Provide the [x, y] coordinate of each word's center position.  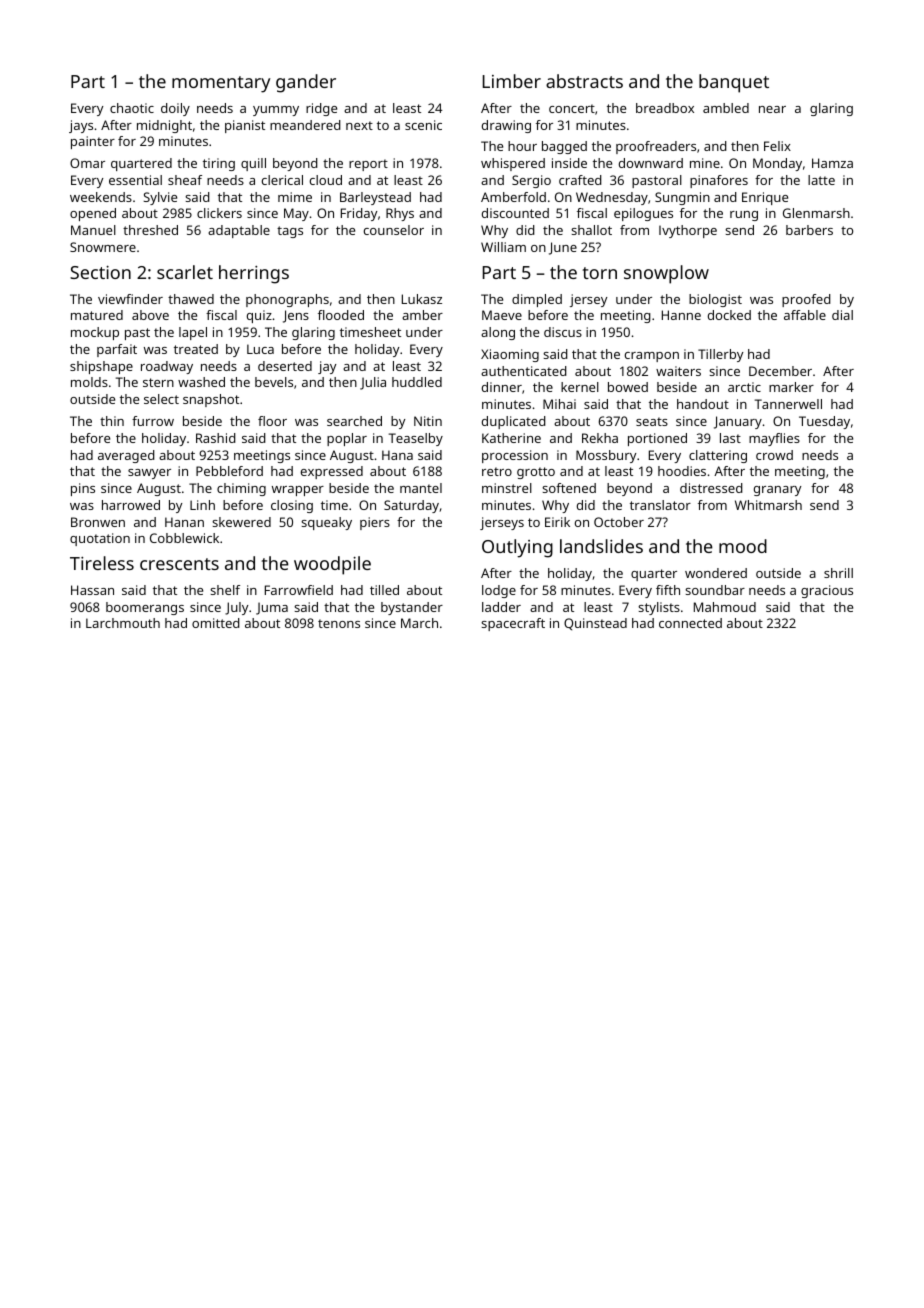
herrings [254, 274]
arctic [744, 387]
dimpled [537, 300]
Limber [512, 81]
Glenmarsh [816, 213]
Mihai [559, 404]
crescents [179, 564]
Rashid [216, 438]
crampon [652, 357]
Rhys [400, 214]
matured [97, 315]
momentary [221, 84]
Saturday [411, 506]
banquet [734, 83]
